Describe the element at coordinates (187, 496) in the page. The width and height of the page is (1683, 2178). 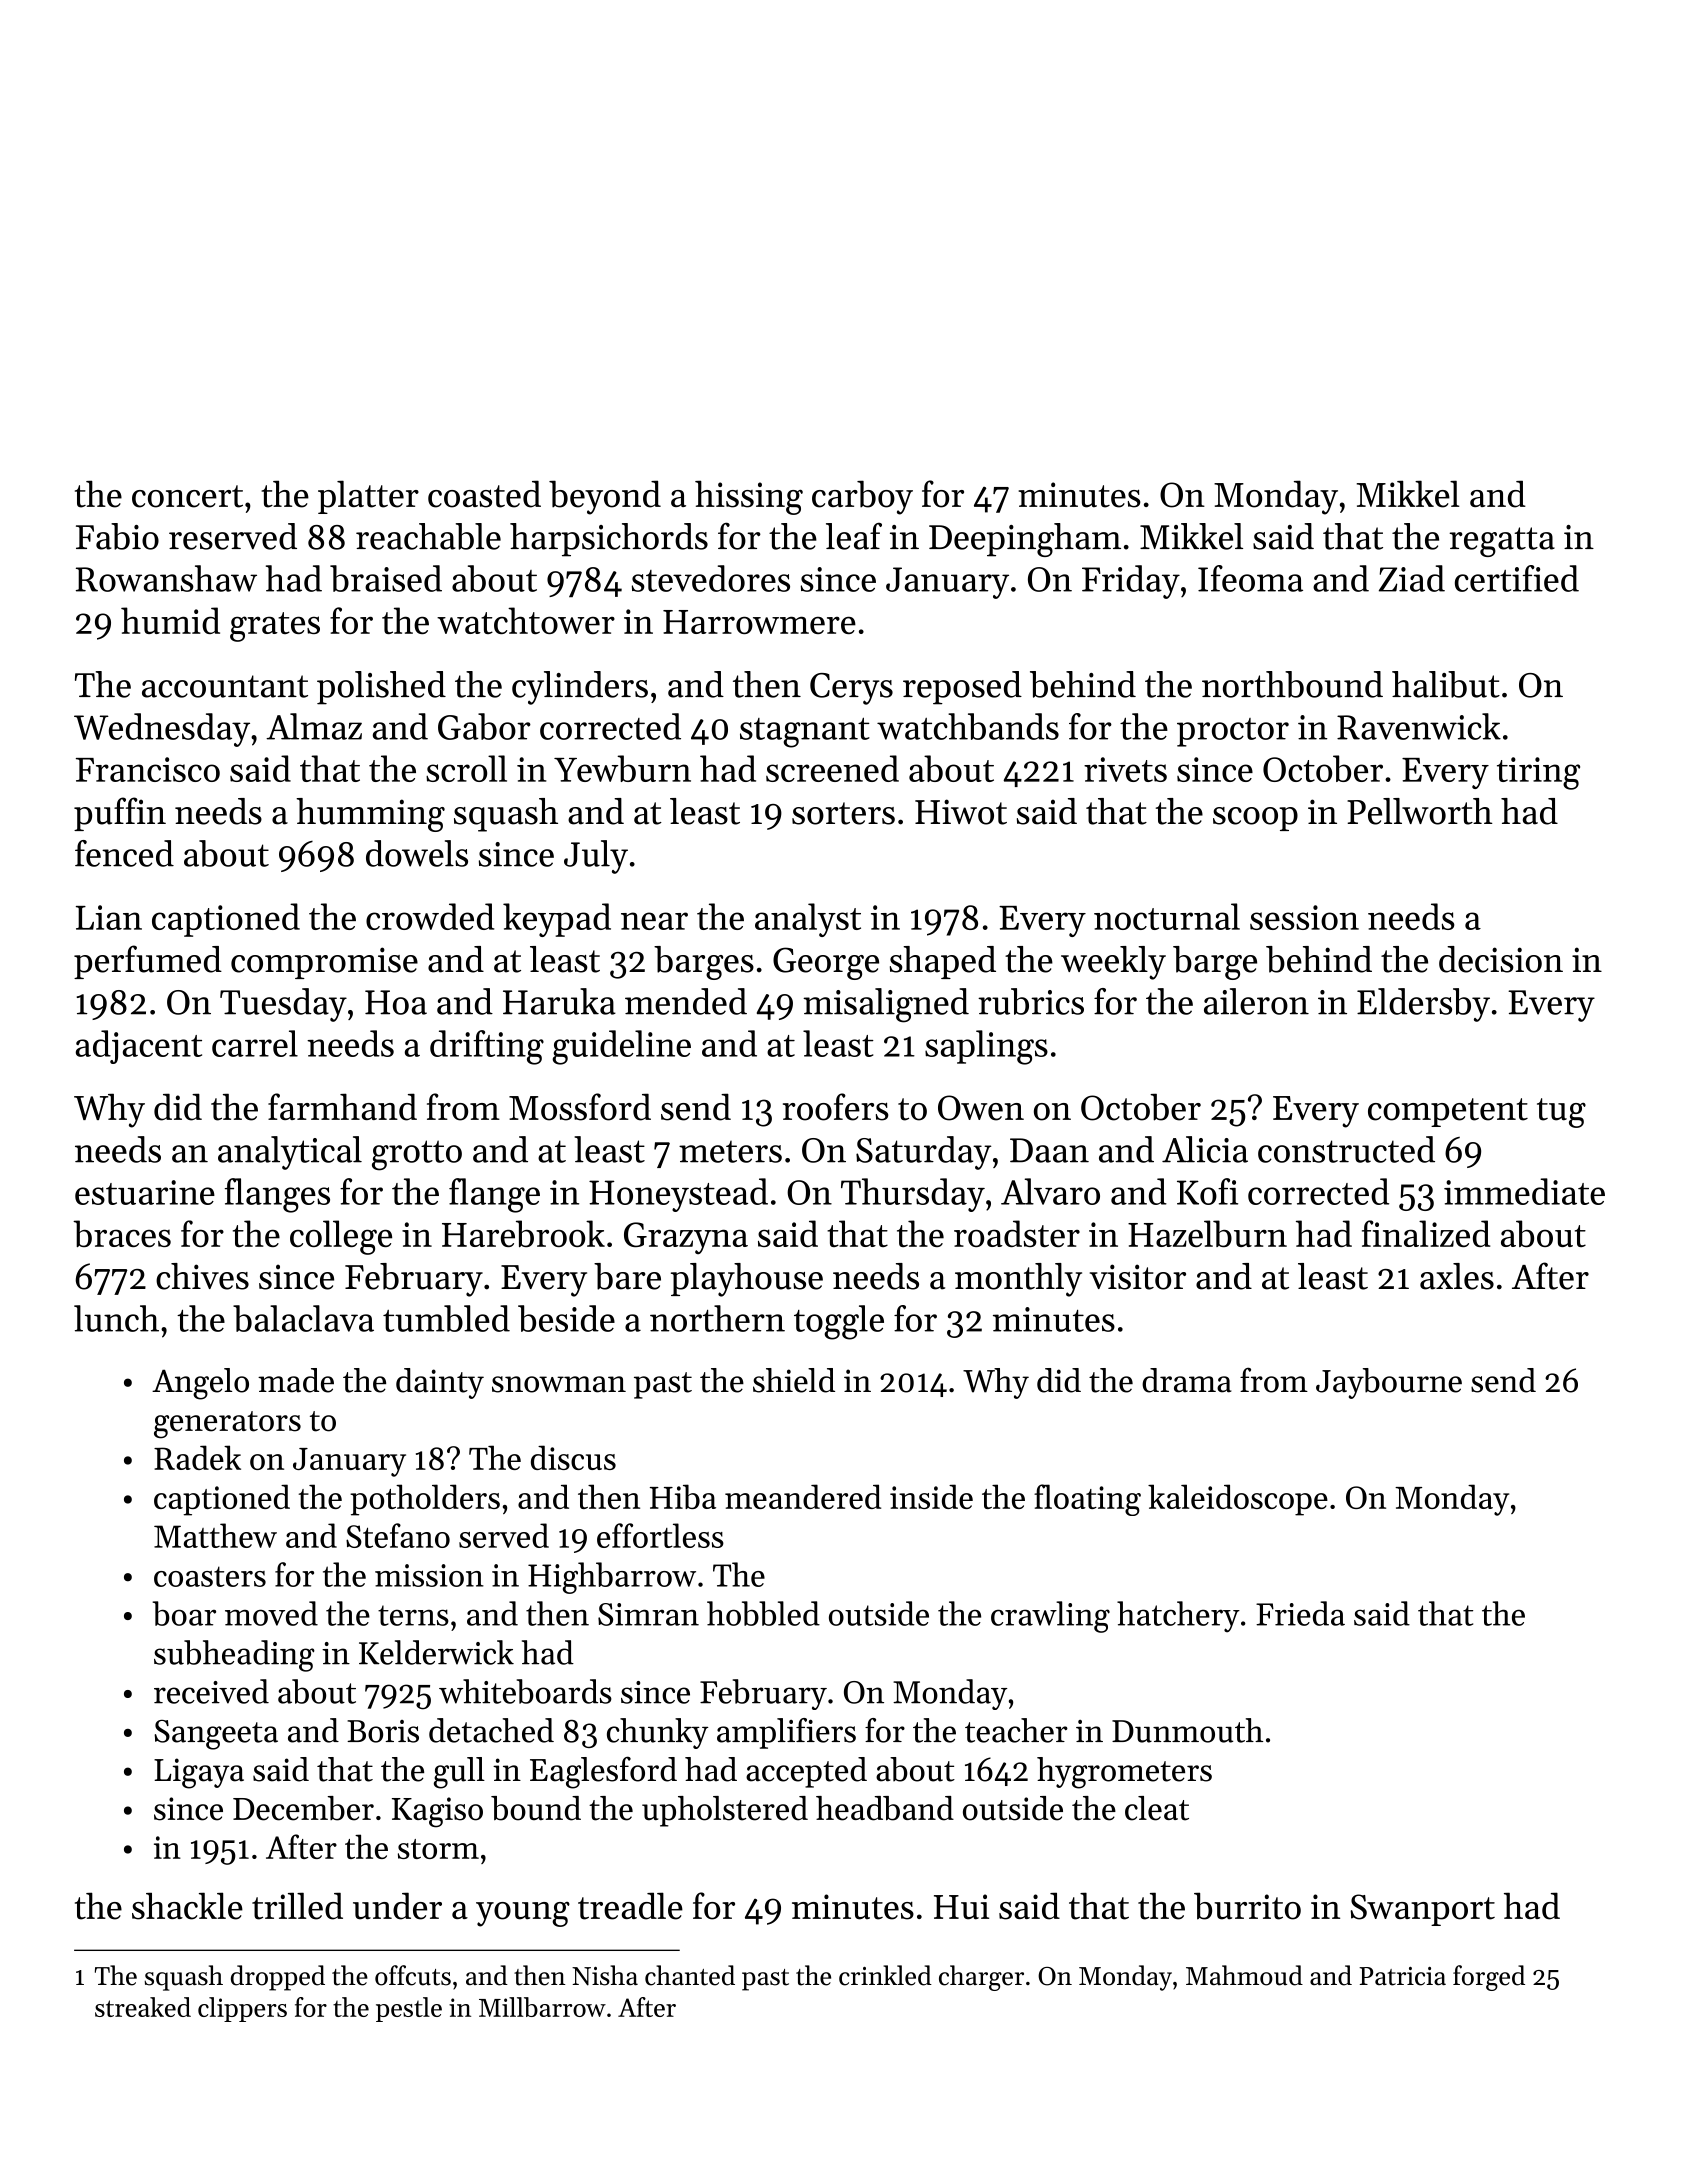
I see `concert` at that location.
